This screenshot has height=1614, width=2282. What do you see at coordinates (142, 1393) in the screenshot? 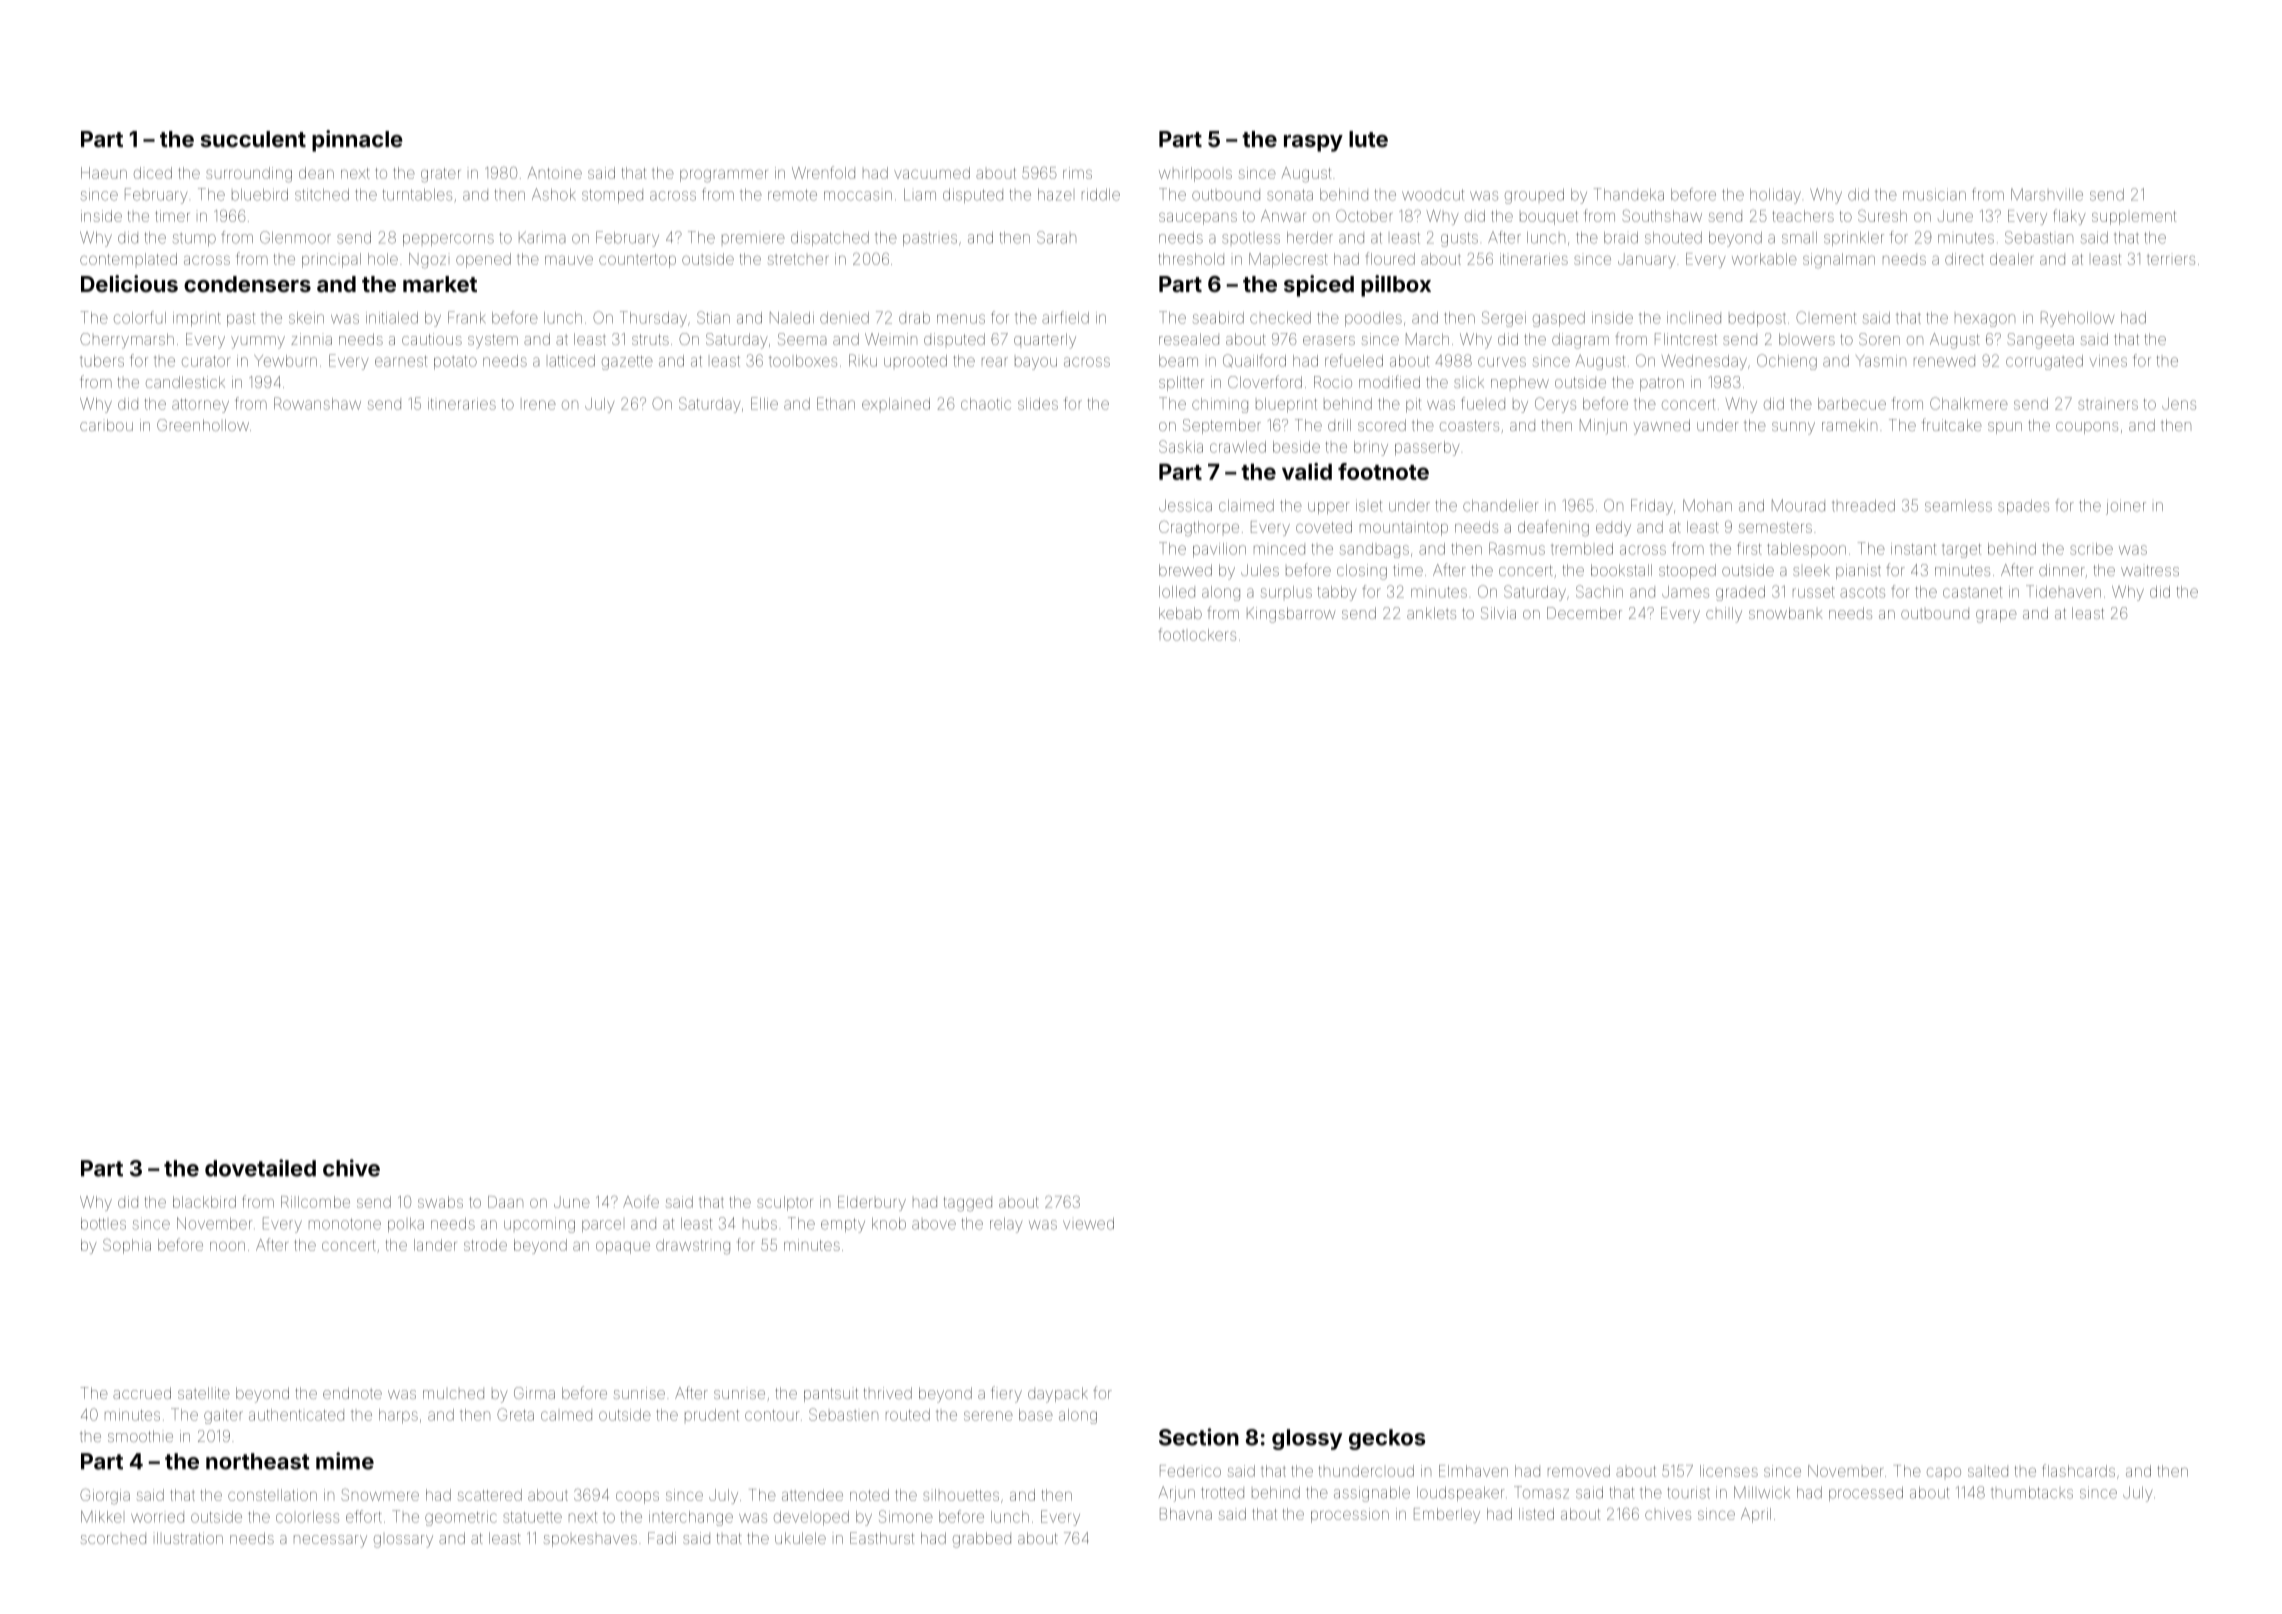
I see `accrued` at bounding box center [142, 1393].
